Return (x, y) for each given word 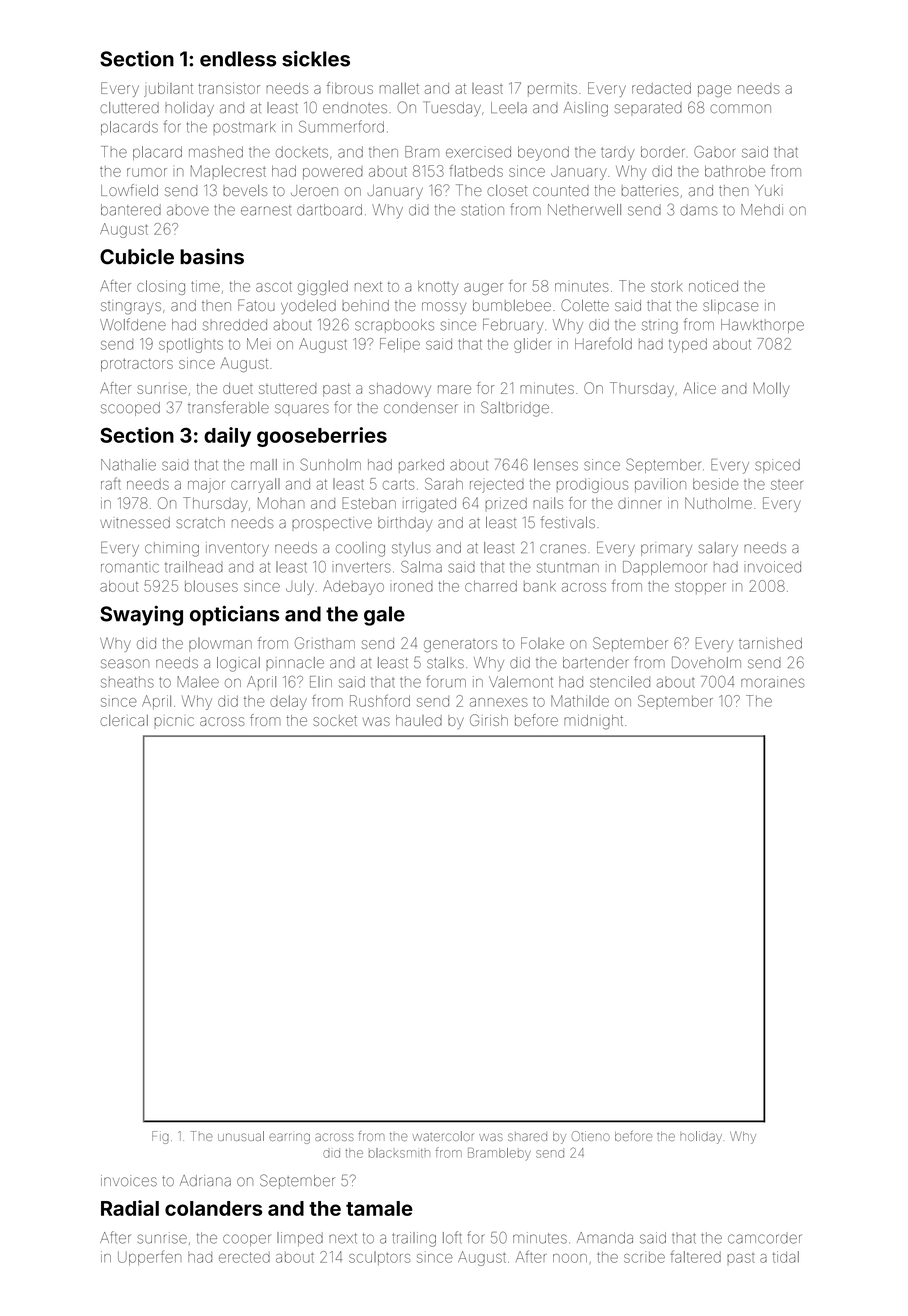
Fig (160, 1137)
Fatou (256, 305)
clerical (124, 720)
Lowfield (129, 190)
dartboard (329, 210)
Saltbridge (515, 409)
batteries (650, 191)
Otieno (591, 1136)
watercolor (443, 1136)
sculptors (380, 1258)
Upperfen (150, 1258)
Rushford (380, 700)
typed (688, 345)
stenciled (620, 682)
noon (570, 1258)
